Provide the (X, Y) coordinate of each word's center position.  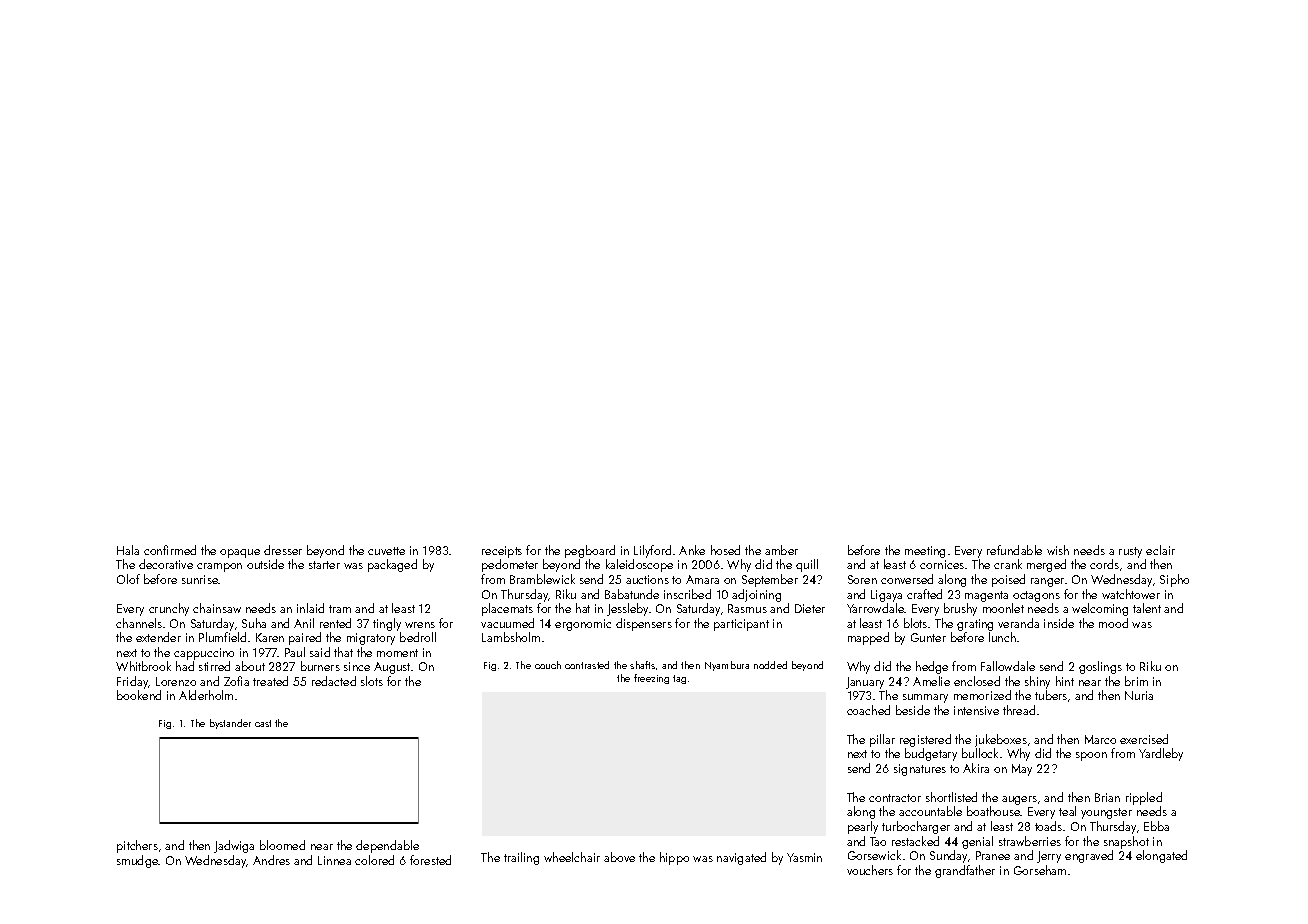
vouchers (870, 870)
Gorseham (1040, 870)
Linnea (334, 860)
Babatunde (632, 594)
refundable (1014, 550)
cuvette (386, 551)
